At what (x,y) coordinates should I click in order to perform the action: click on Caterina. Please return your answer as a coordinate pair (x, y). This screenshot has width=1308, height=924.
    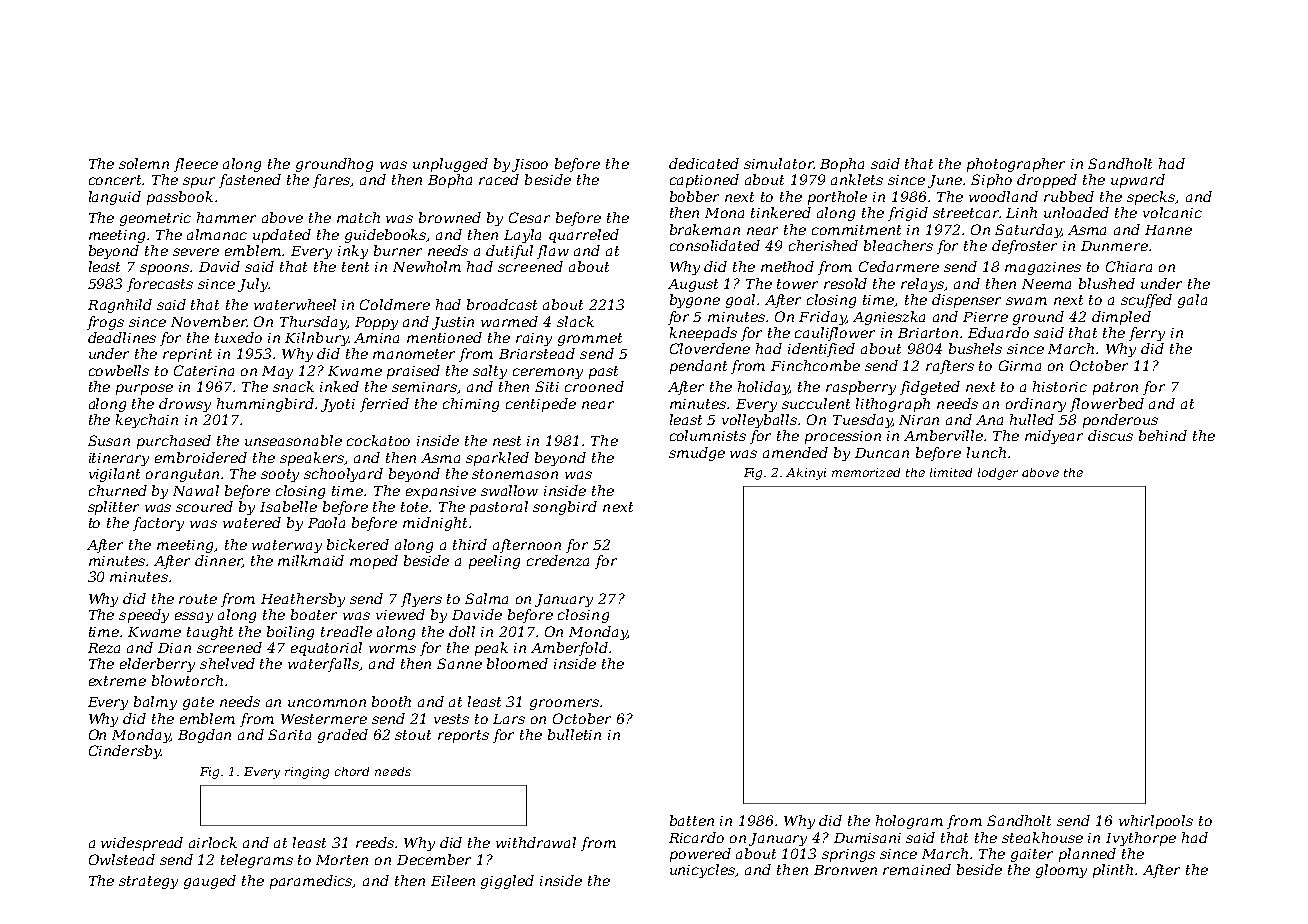
    Looking at the image, I should click on (204, 370).
